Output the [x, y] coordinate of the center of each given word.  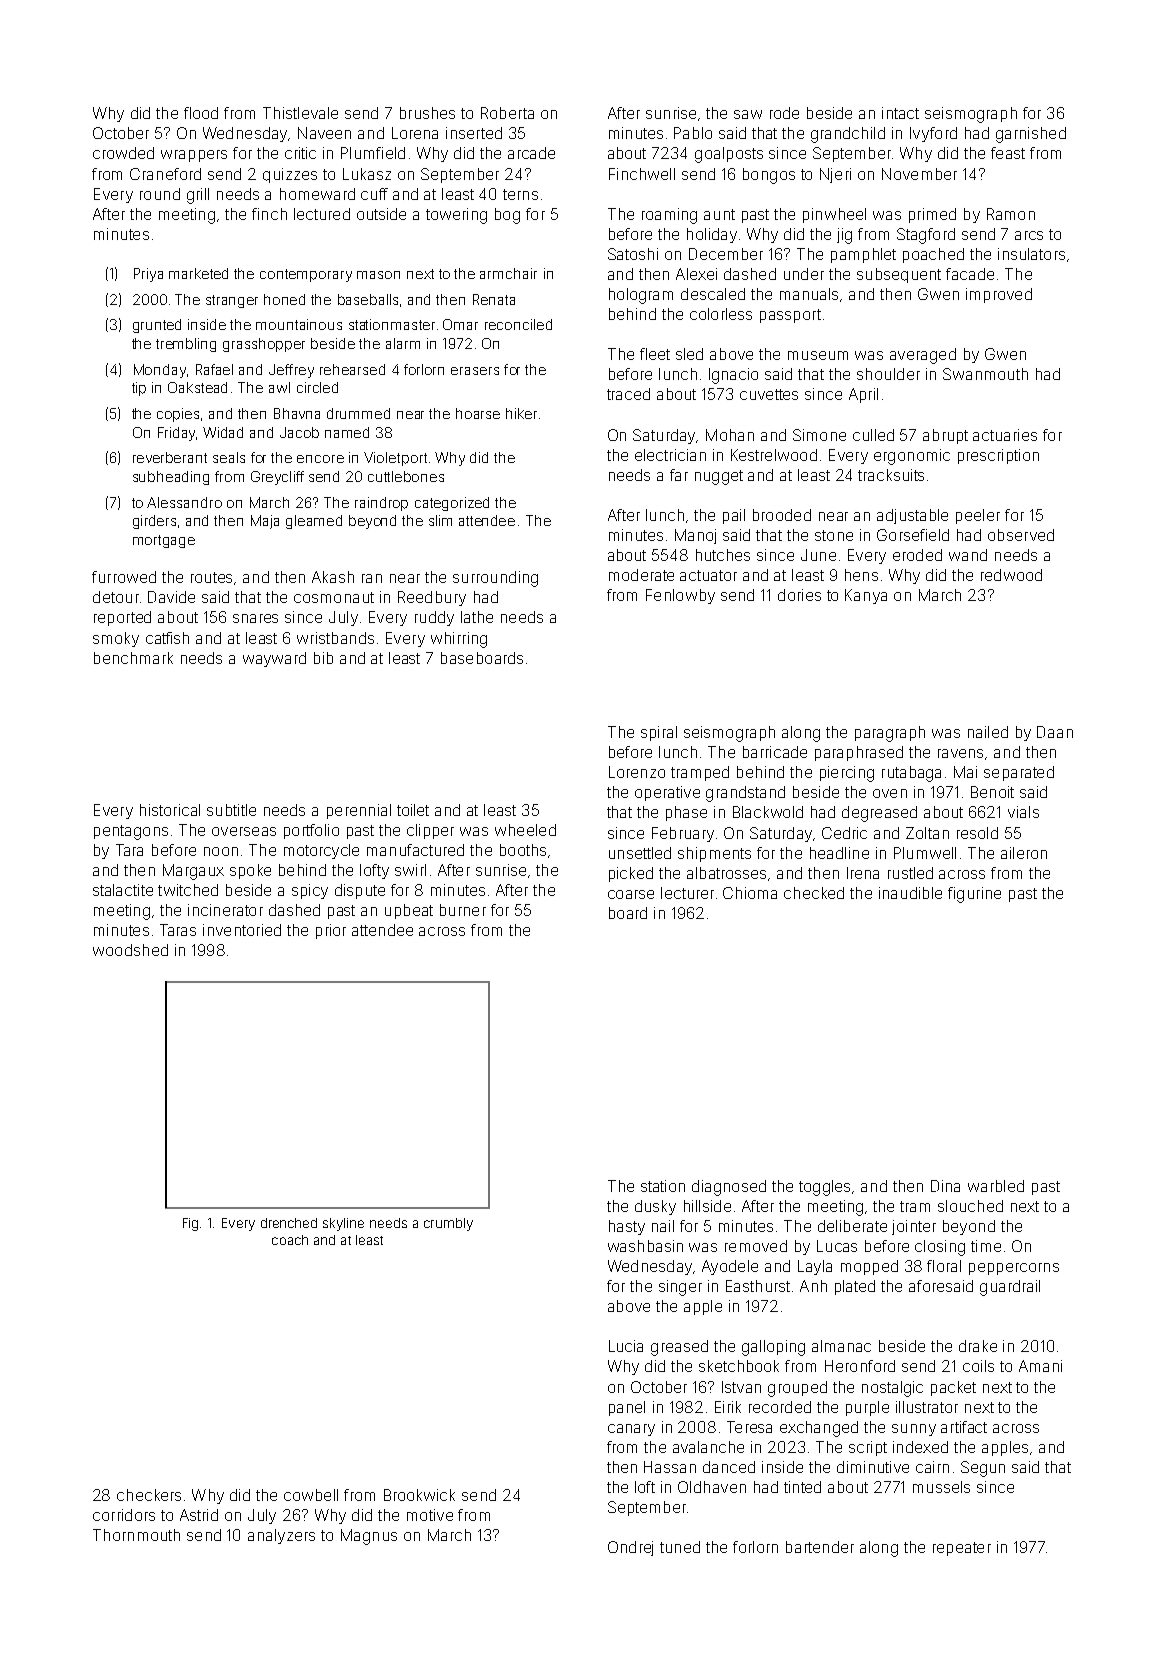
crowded [123, 153]
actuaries [1005, 435]
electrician [670, 455]
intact [900, 113]
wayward [274, 659]
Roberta [507, 113]
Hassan [670, 1467]
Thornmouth [136, 1535]
